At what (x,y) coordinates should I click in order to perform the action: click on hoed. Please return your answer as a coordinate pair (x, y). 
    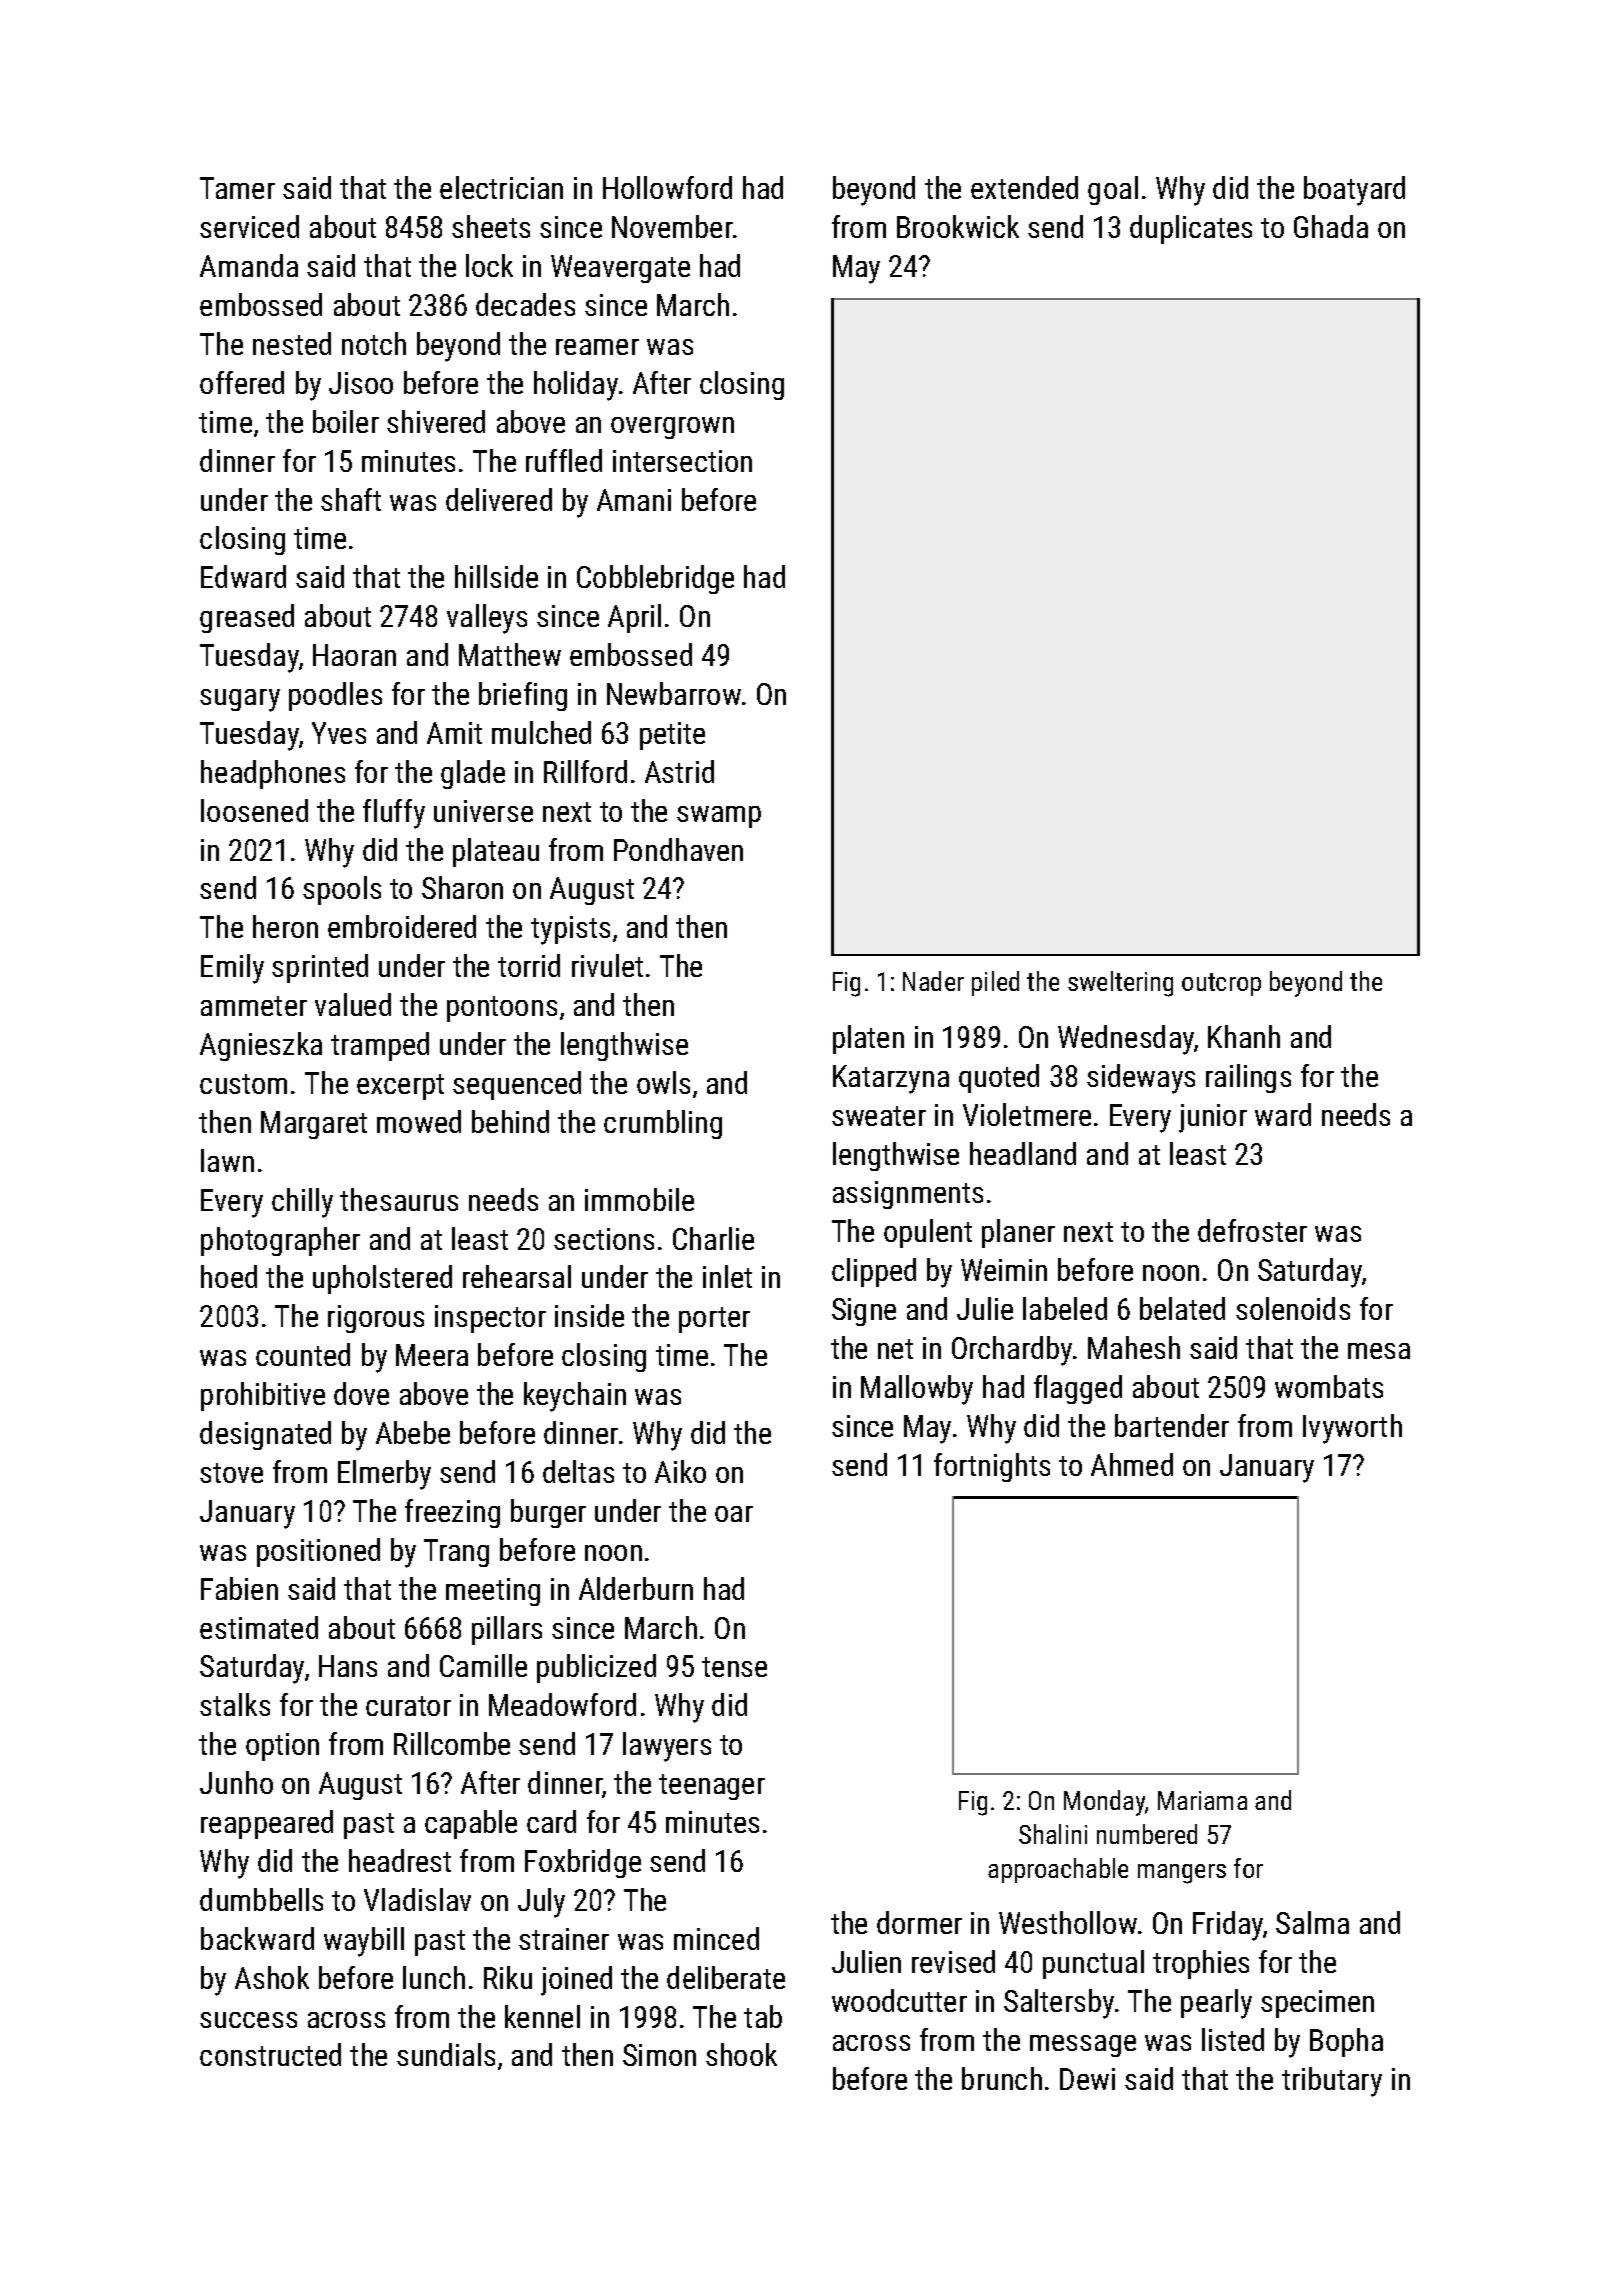
    Looking at the image, I should click on (229, 1276).
